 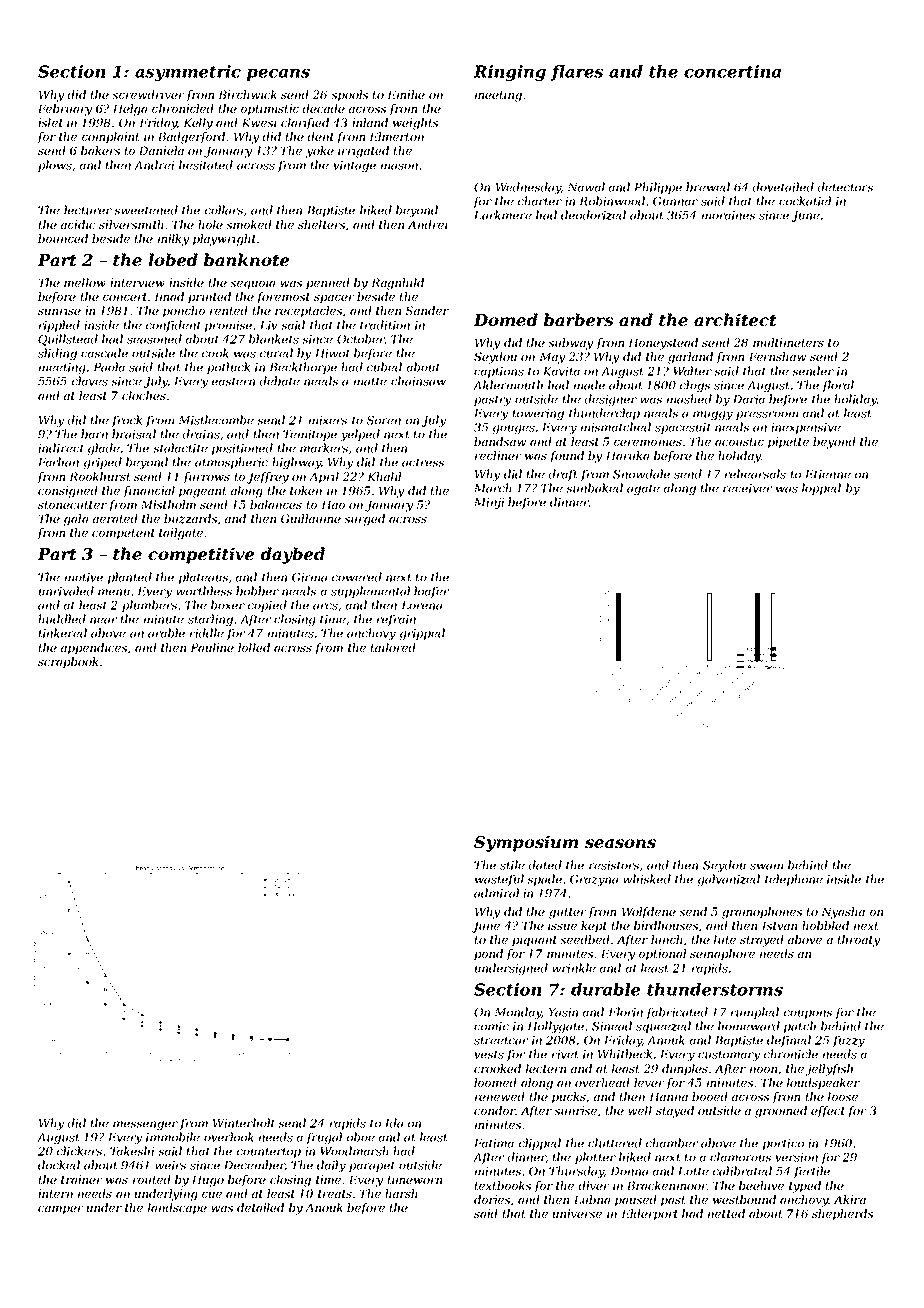 I want to click on lolled, so click(x=254, y=647).
